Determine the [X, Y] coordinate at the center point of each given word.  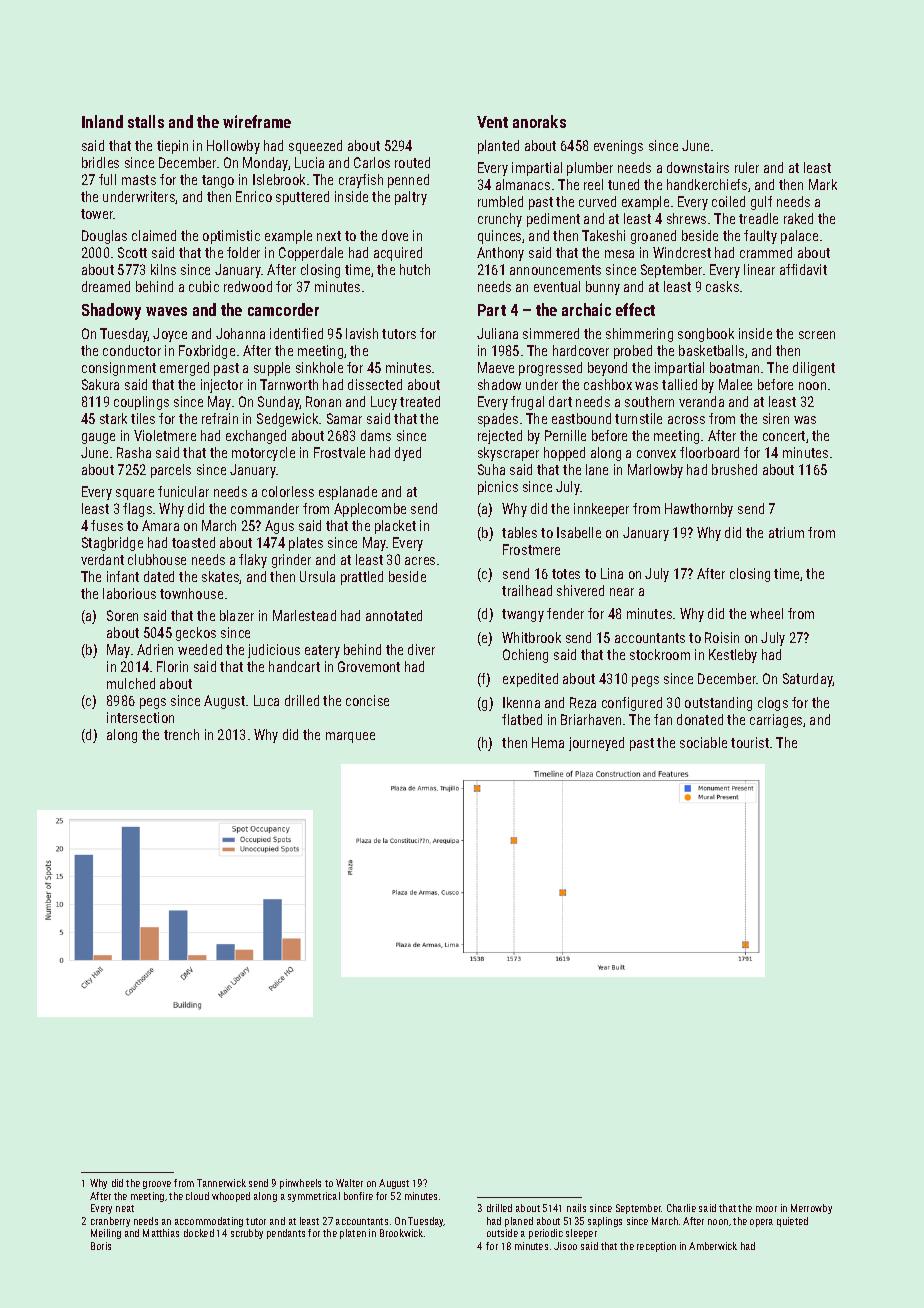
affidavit [803, 269]
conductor [132, 350]
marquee [350, 737]
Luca [266, 700]
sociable [703, 742]
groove [157, 1185]
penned [408, 181]
